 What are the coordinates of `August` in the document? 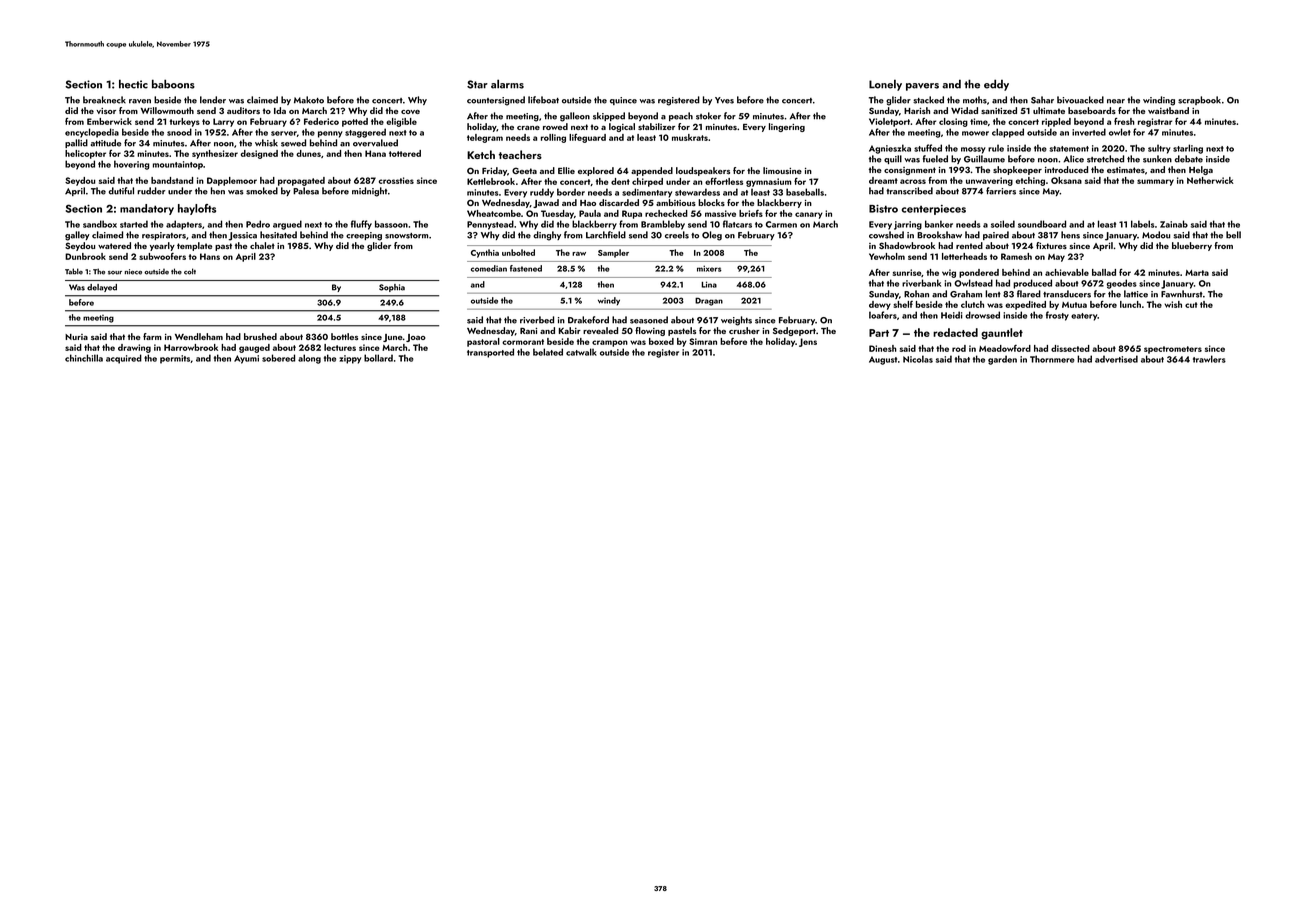 It's located at (883, 360).
